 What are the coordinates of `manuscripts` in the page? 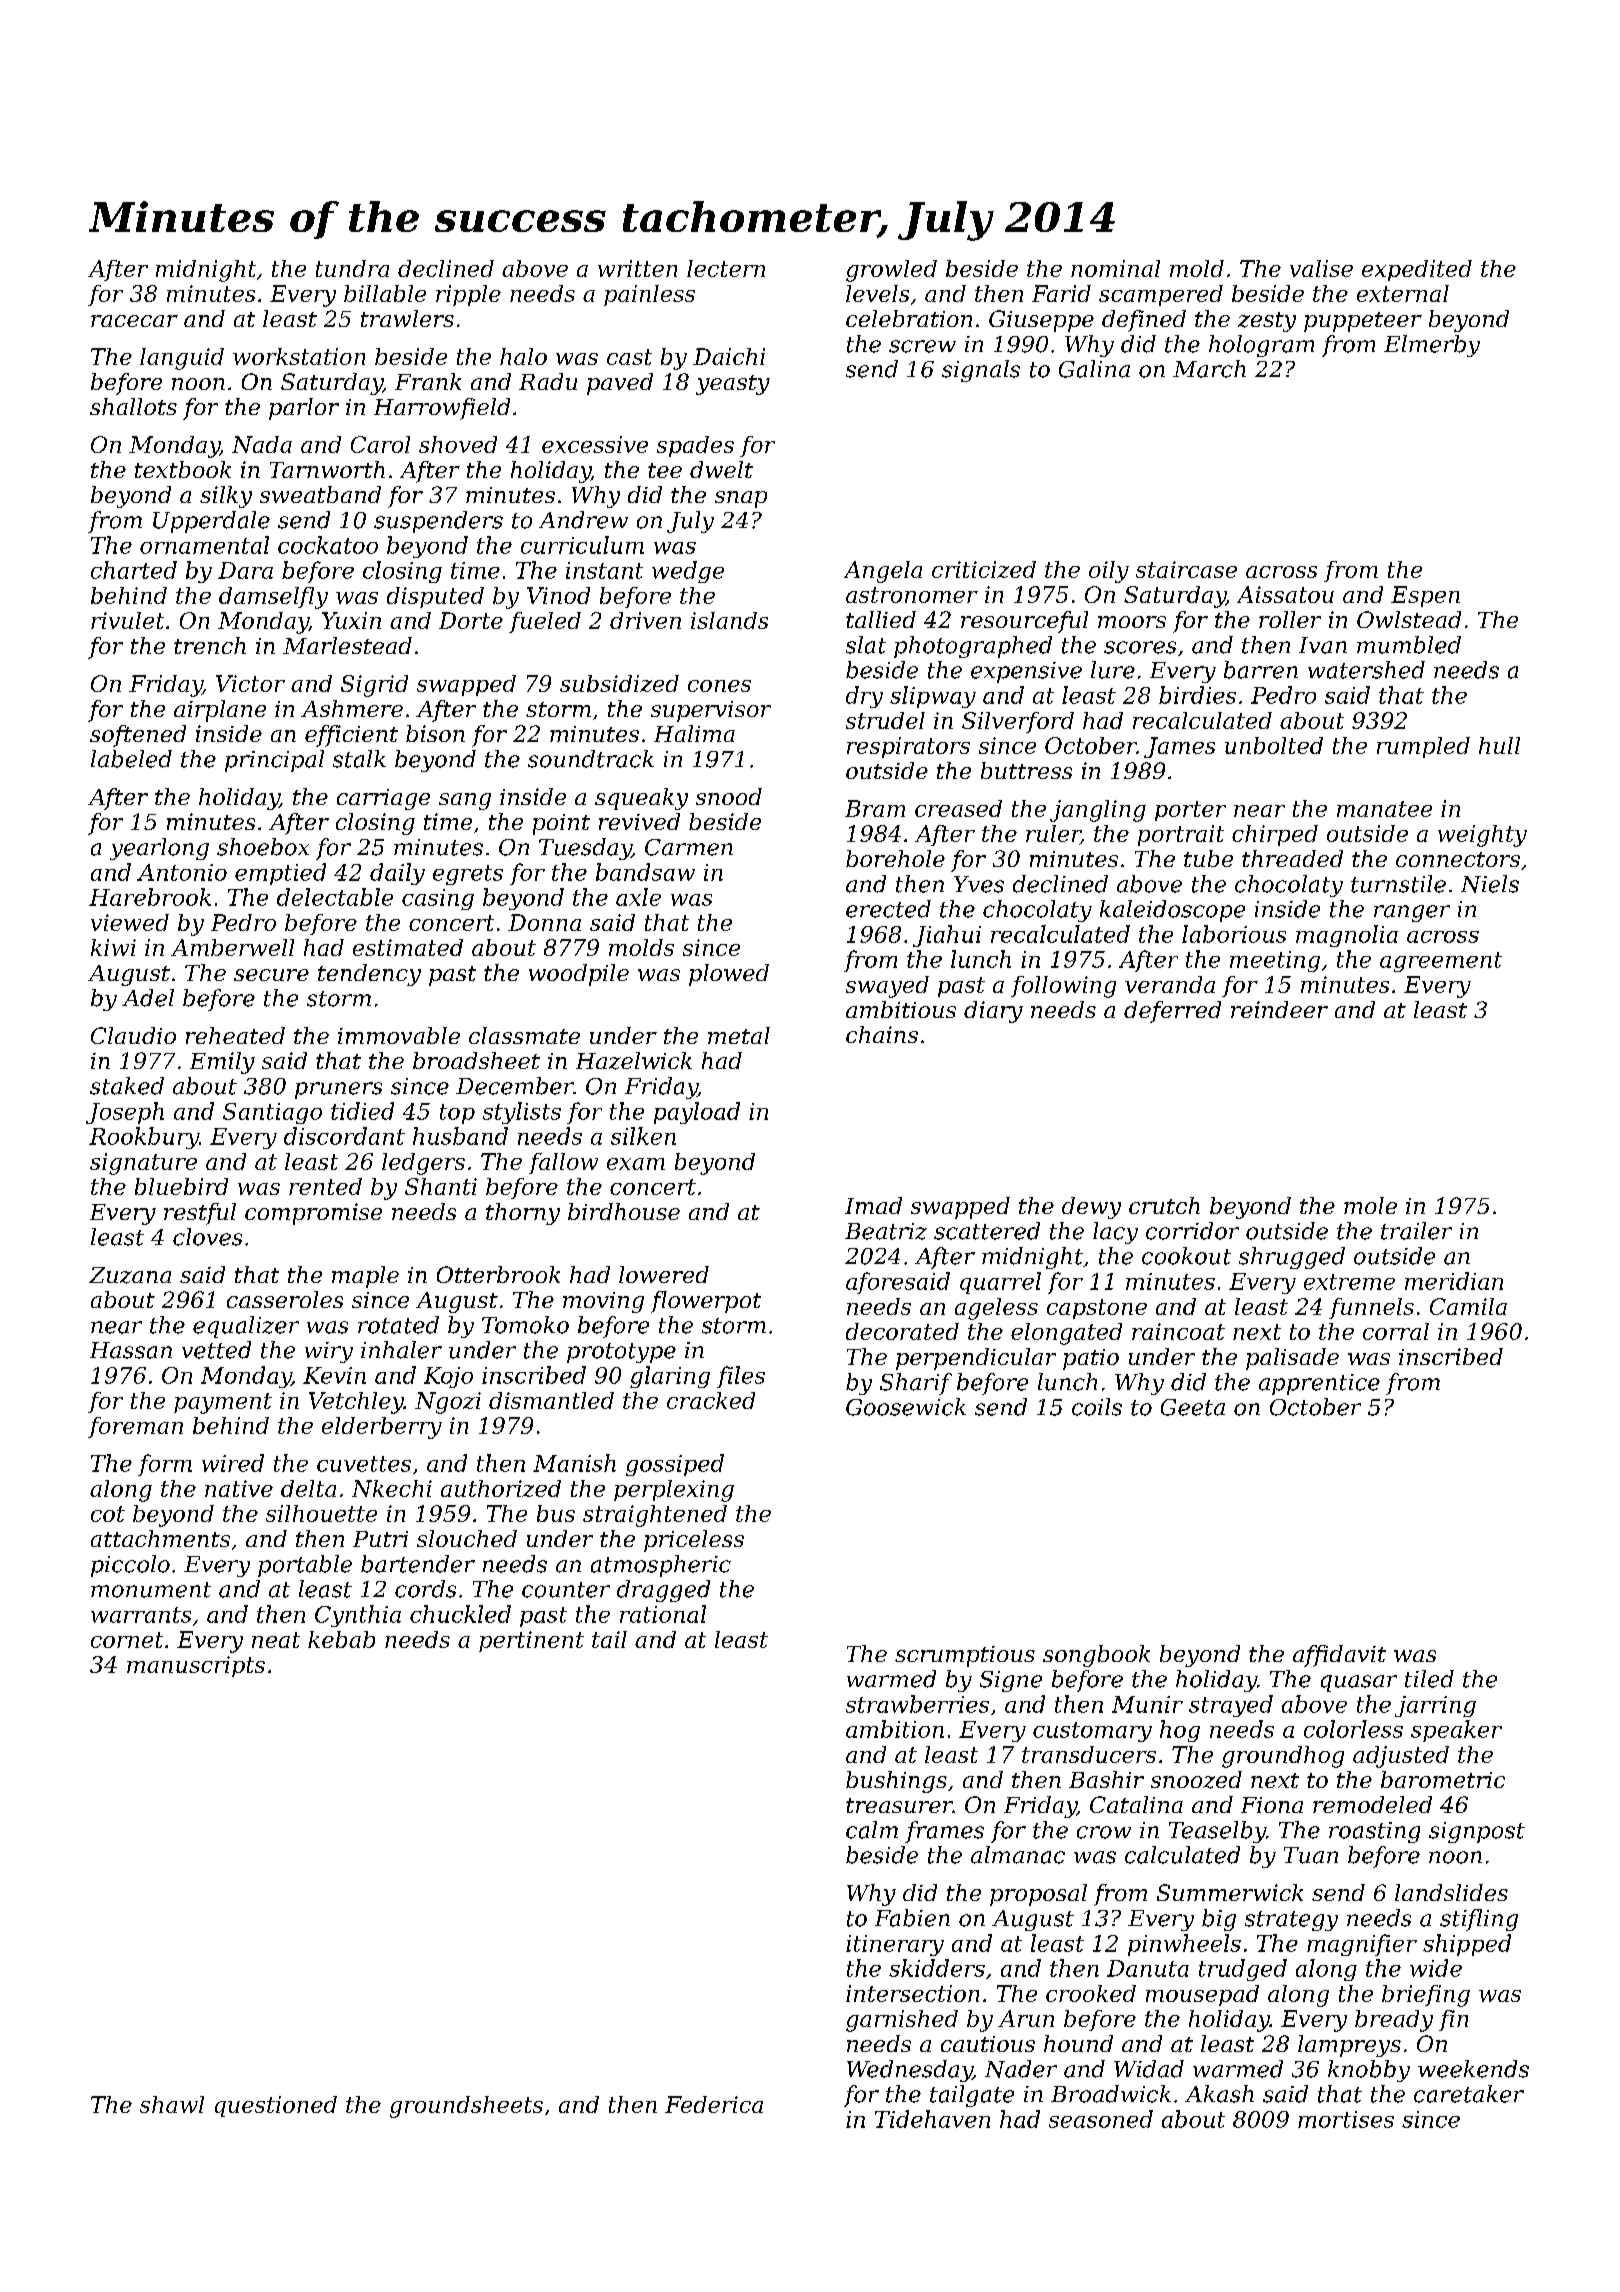 It's located at (196, 1666).
